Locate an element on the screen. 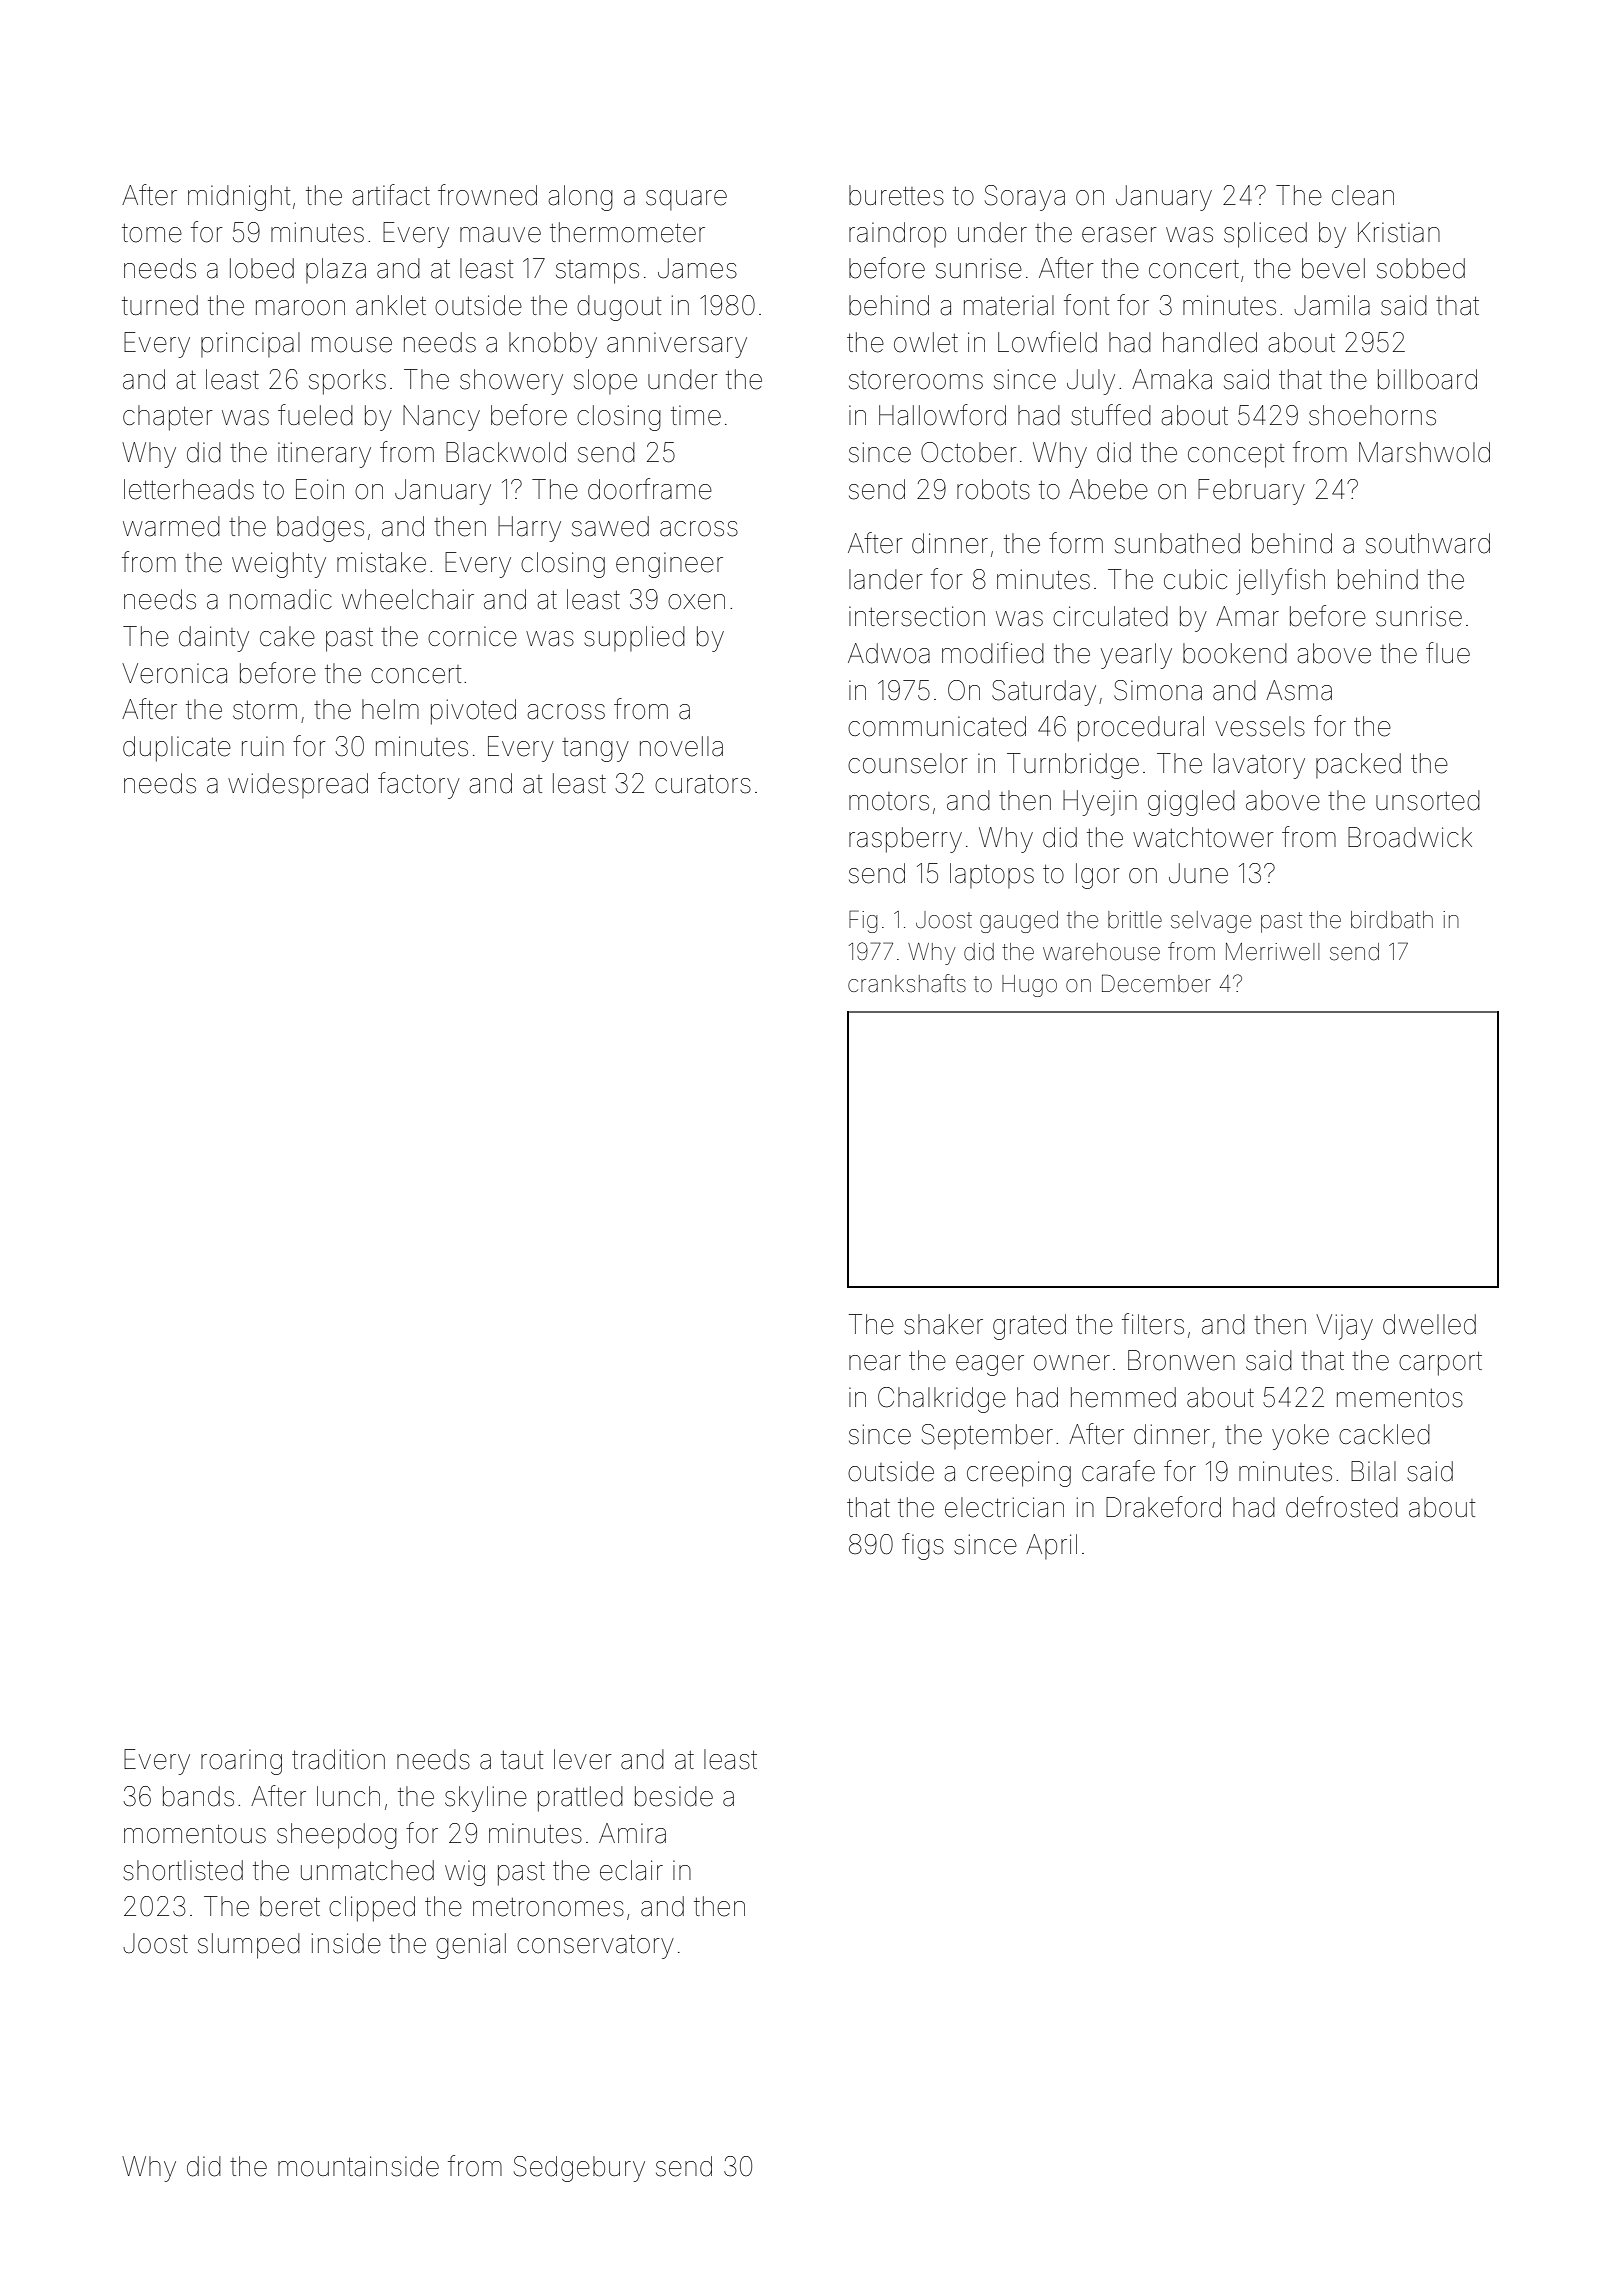 This screenshot has width=1620, height=2292. tradition is located at coordinates (338, 1759).
